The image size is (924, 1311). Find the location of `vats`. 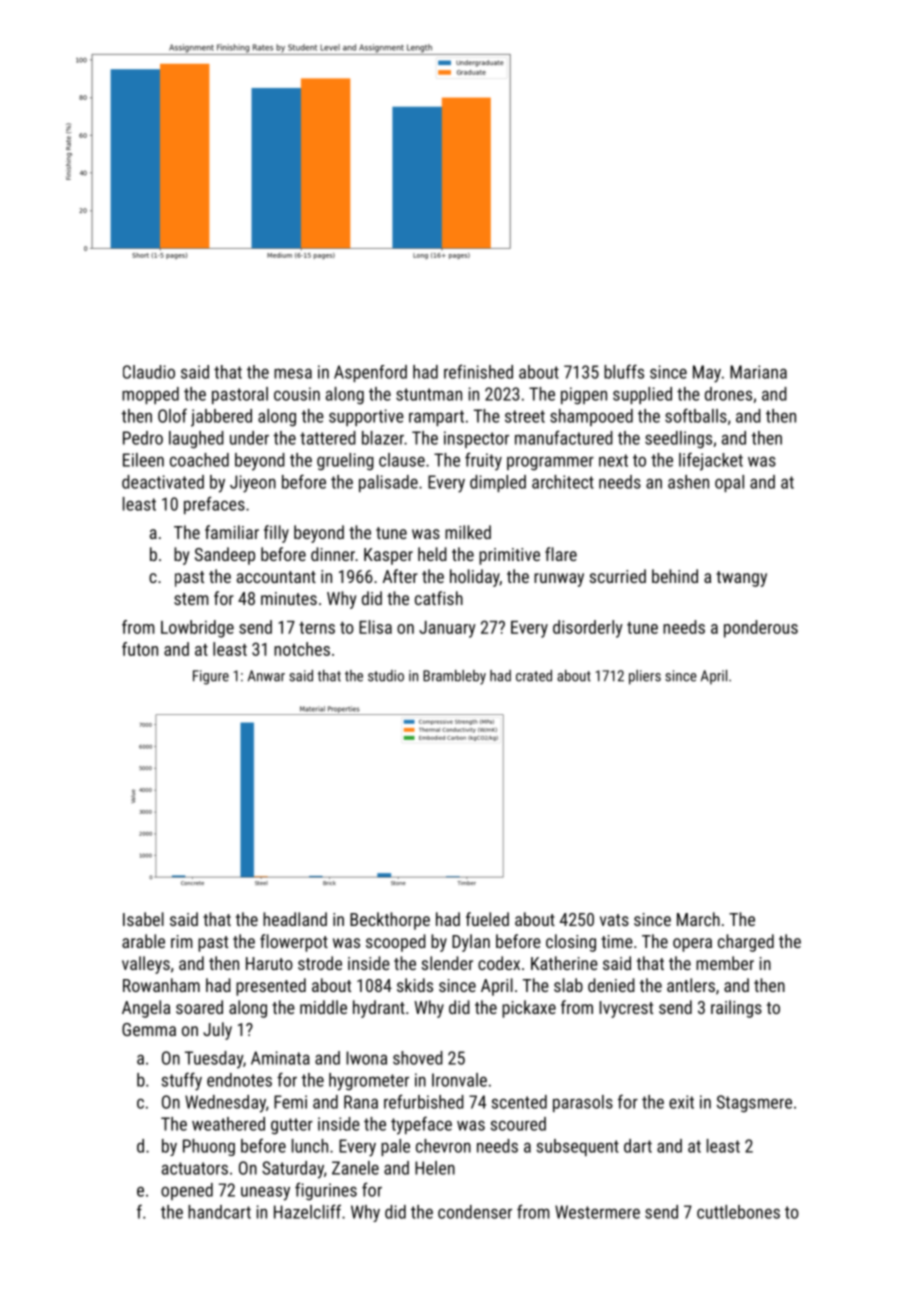

vats is located at coordinates (614, 920).
